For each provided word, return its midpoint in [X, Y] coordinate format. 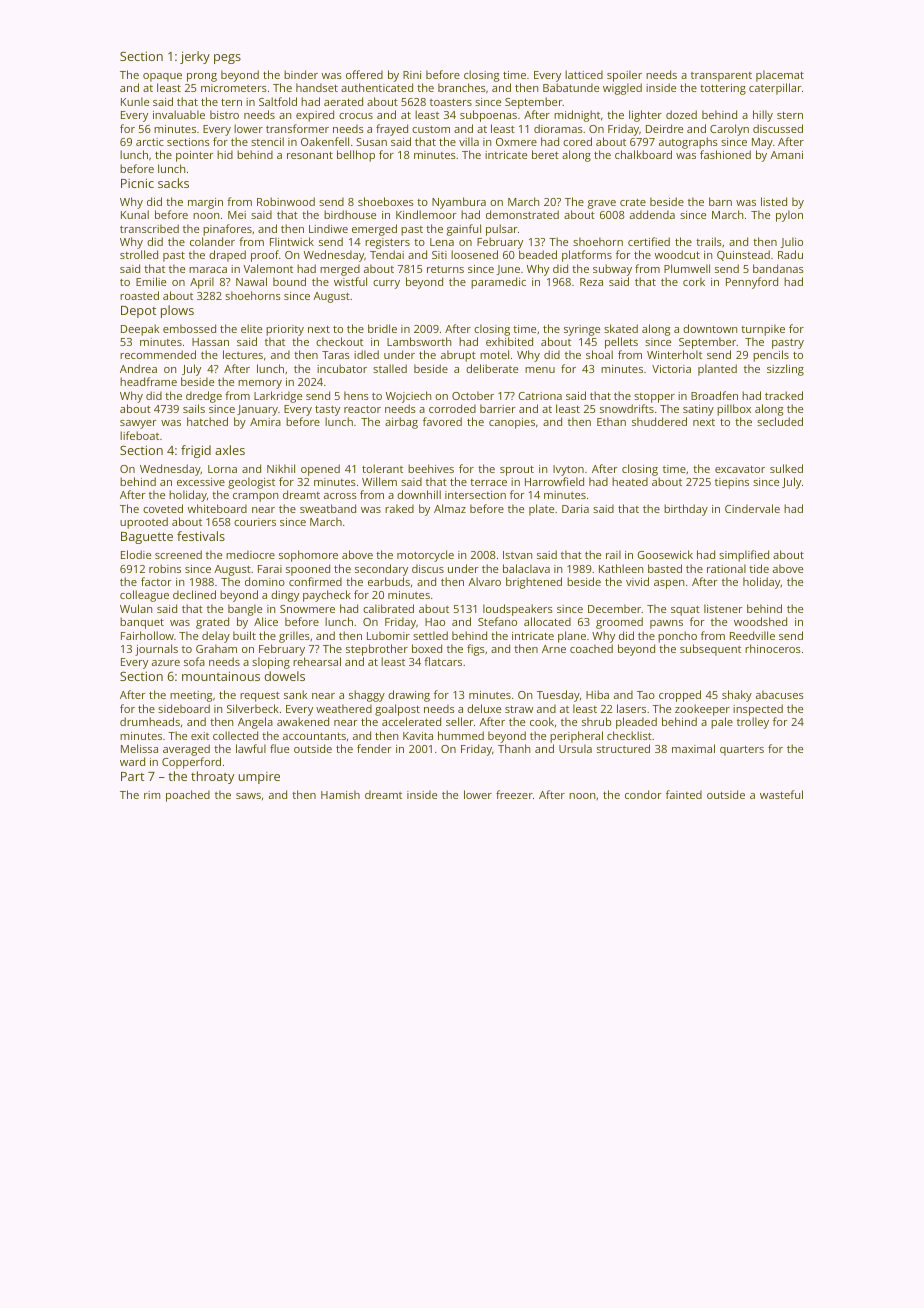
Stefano [497, 621]
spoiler [624, 76]
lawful [251, 748]
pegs [227, 59]
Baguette [147, 538]
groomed [619, 623]
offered [364, 74]
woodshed [760, 621]
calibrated [388, 608]
